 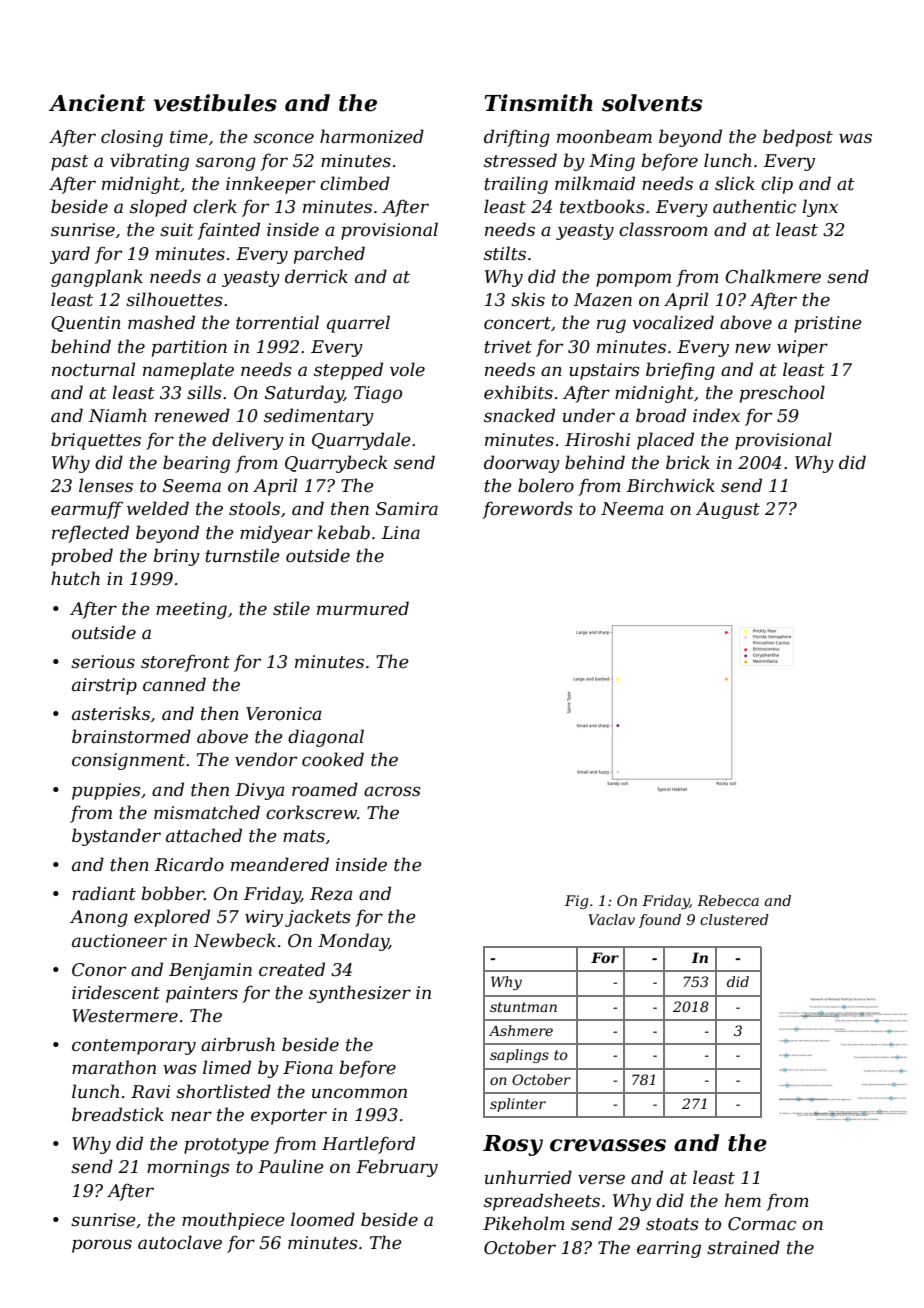 I want to click on Divya, so click(x=259, y=791).
